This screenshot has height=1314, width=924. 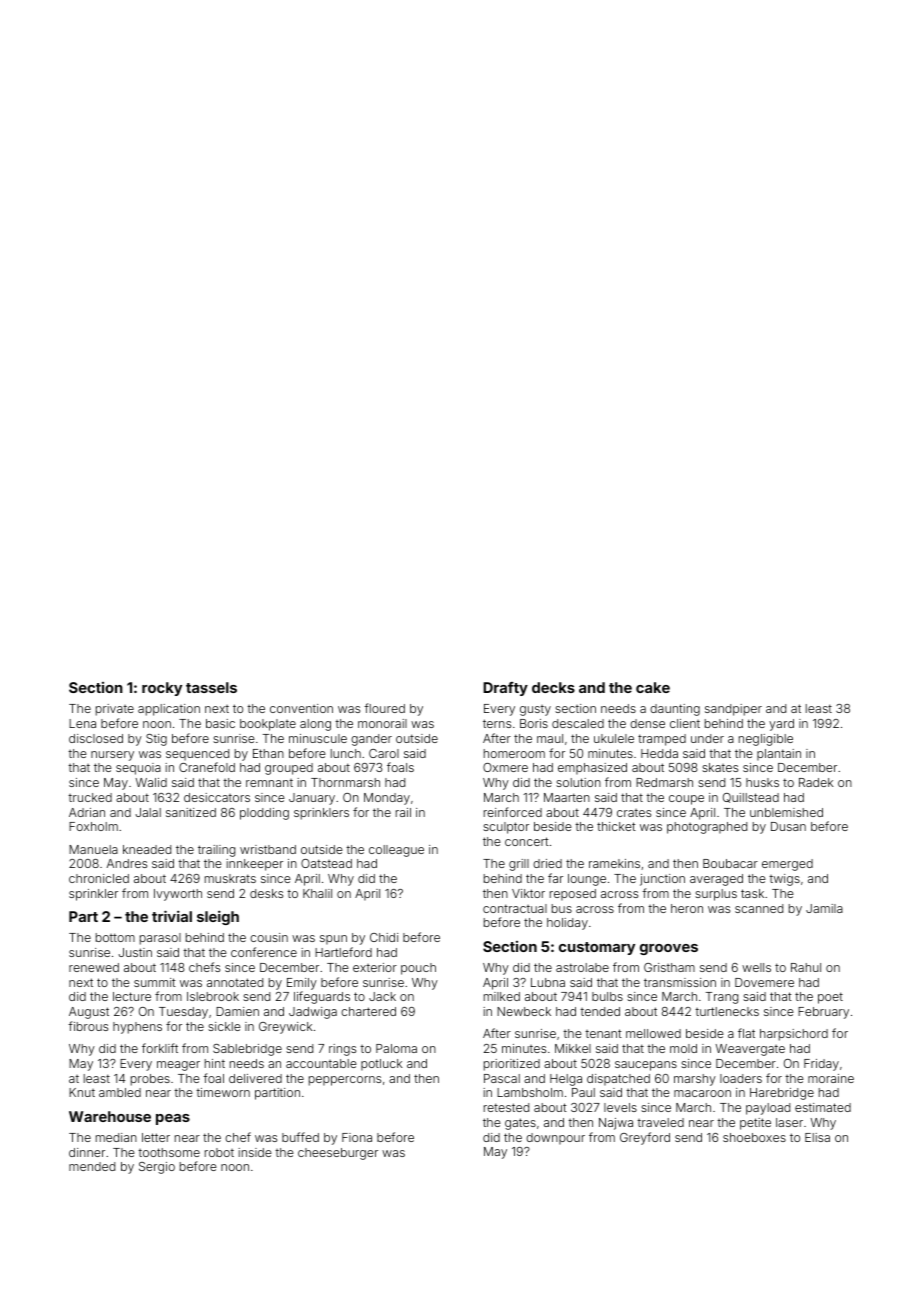 I want to click on Lena, so click(x=82, y=723).
